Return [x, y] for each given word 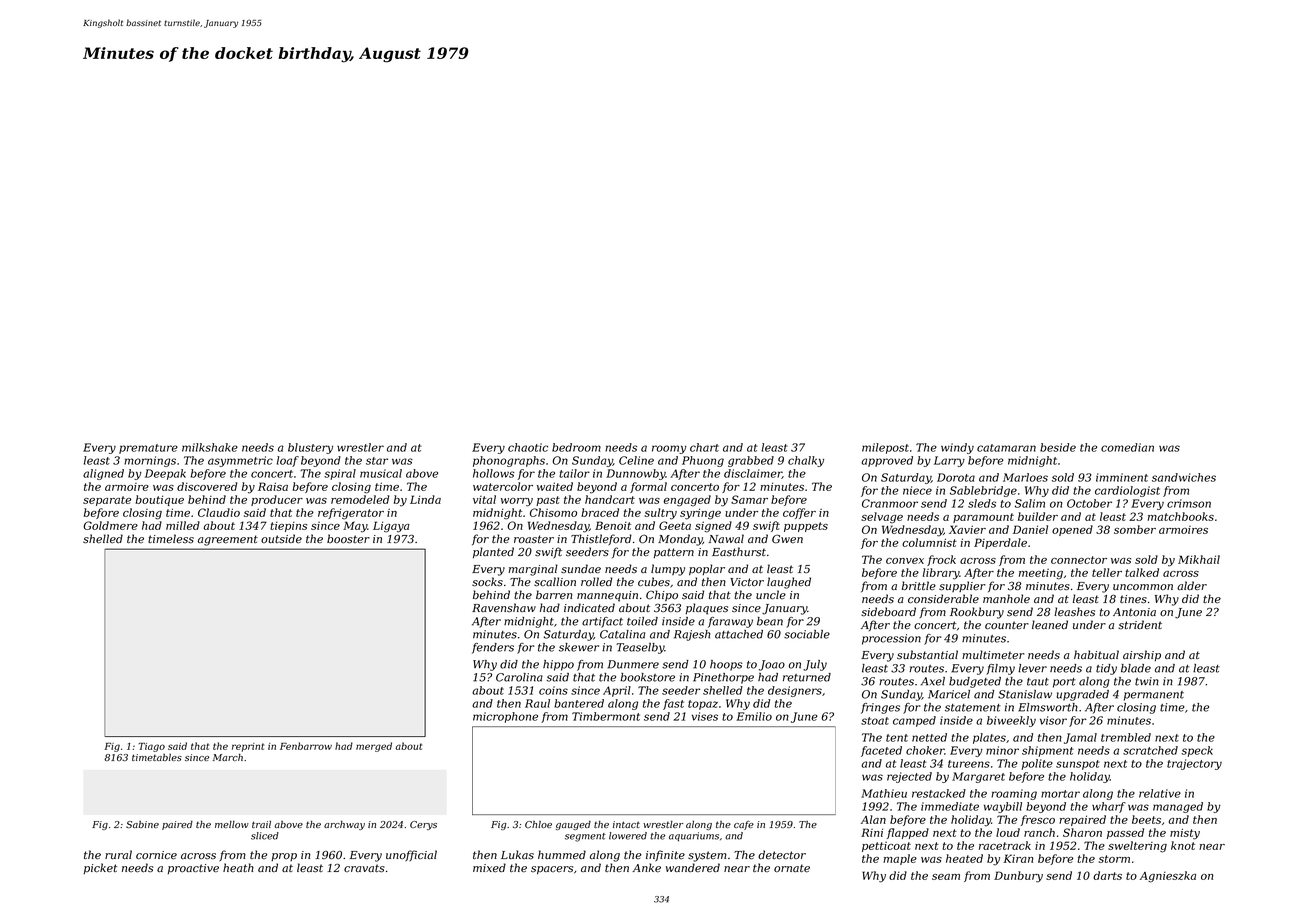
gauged [573, 825]
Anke [646, 868]
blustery [310, 448]
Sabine [142, 824]
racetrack [1005, 845]
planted [493, 552]
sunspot [1078, 765]
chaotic [528, 447]
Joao [772, 665]
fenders [493, 648]
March [228, 757]
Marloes [1025, 477]
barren [554, 594]
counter [1007, 625]
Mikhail [1199, 559]
